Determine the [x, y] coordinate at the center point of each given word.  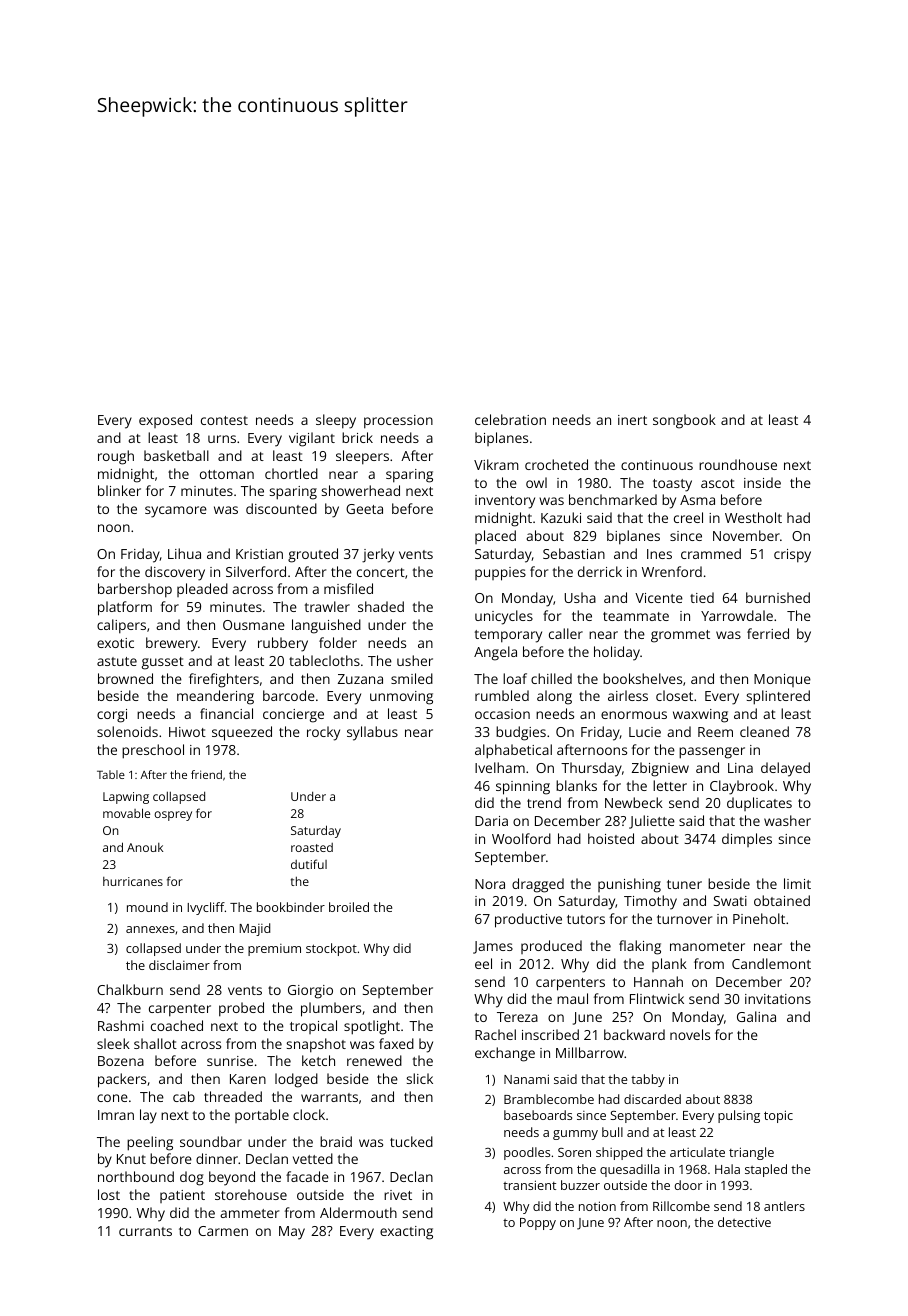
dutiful [309, 864]
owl [536, 482]
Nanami [526, 1079]
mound [147, 907]
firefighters [224, 680]
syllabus [372, 733]
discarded [652, 1099]
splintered [778, 697]
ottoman [227, 474]
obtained [782, 900]
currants [145, 1231]
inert [632, 420]
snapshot [316, 1045]
